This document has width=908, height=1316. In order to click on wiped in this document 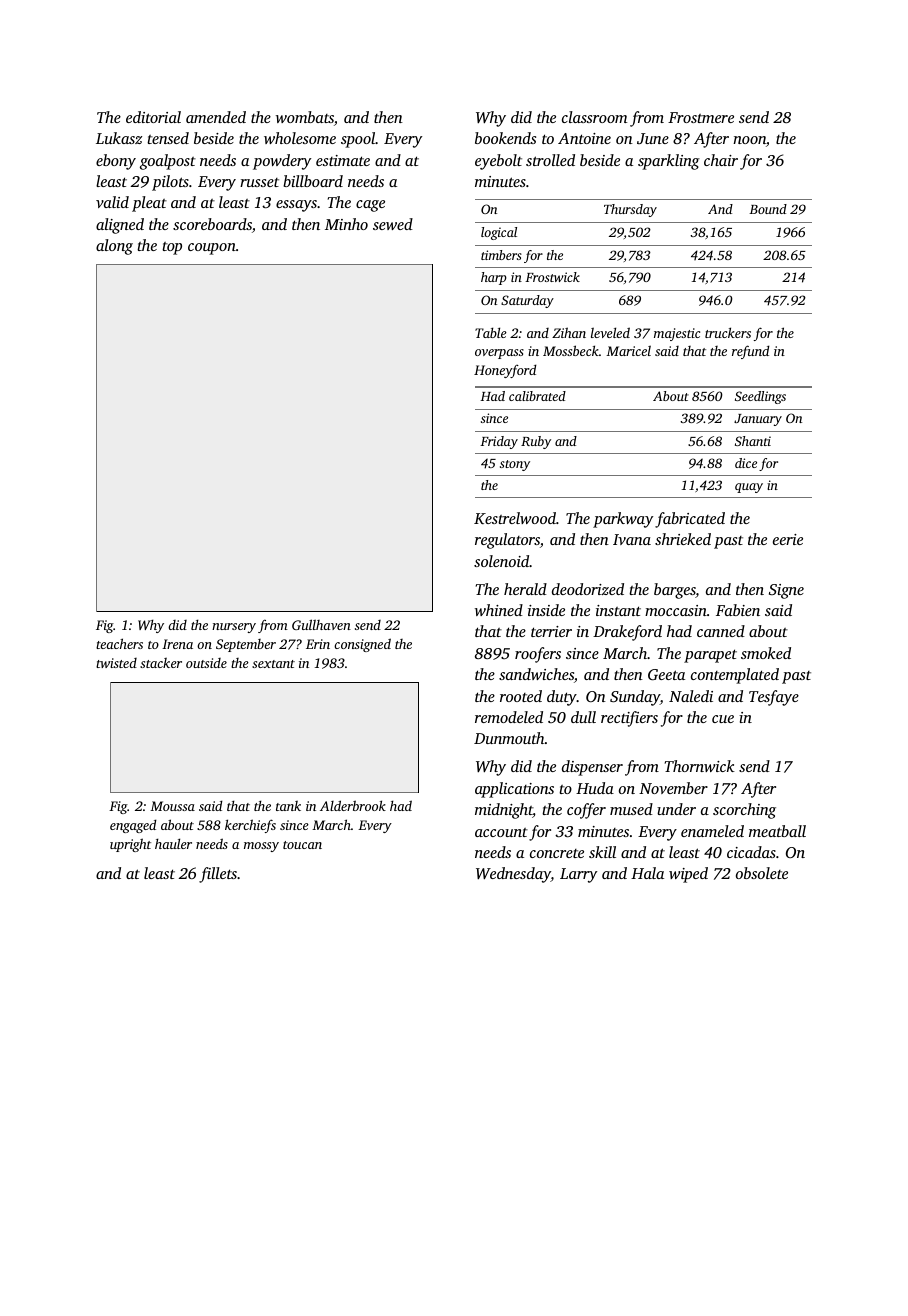, I will do `click(688, 875)`.
